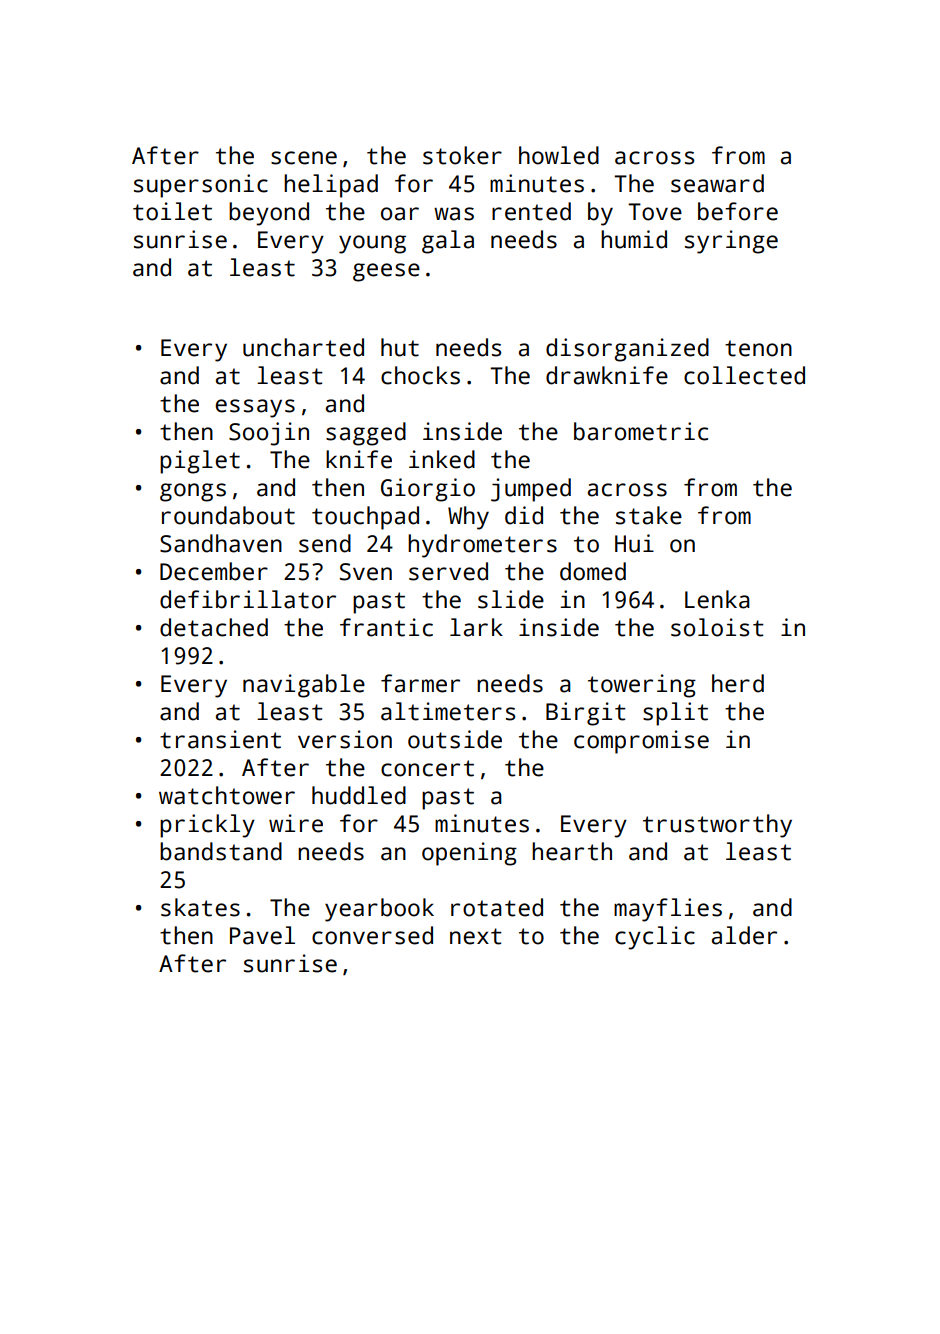 The width and height of the page is (940, 1334). What do you see at coordinates (420, 375) in the page?
I see `chocks` at bounding box center [420, 375].
